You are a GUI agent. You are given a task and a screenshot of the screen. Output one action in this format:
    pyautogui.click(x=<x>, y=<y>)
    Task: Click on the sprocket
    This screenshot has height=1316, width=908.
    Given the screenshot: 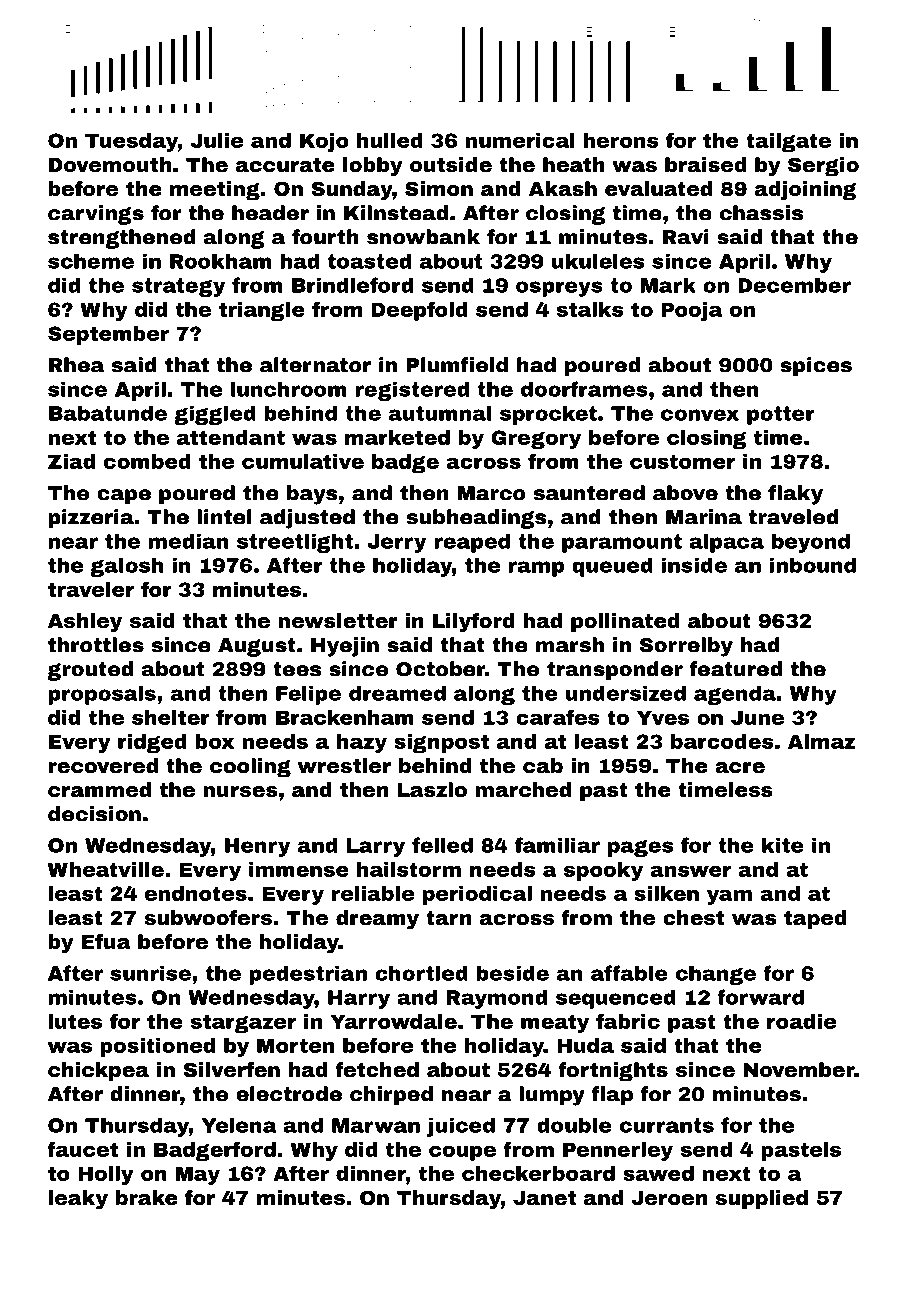 What is the action you would take?
    pyautogui.click(x=548, y=415)
